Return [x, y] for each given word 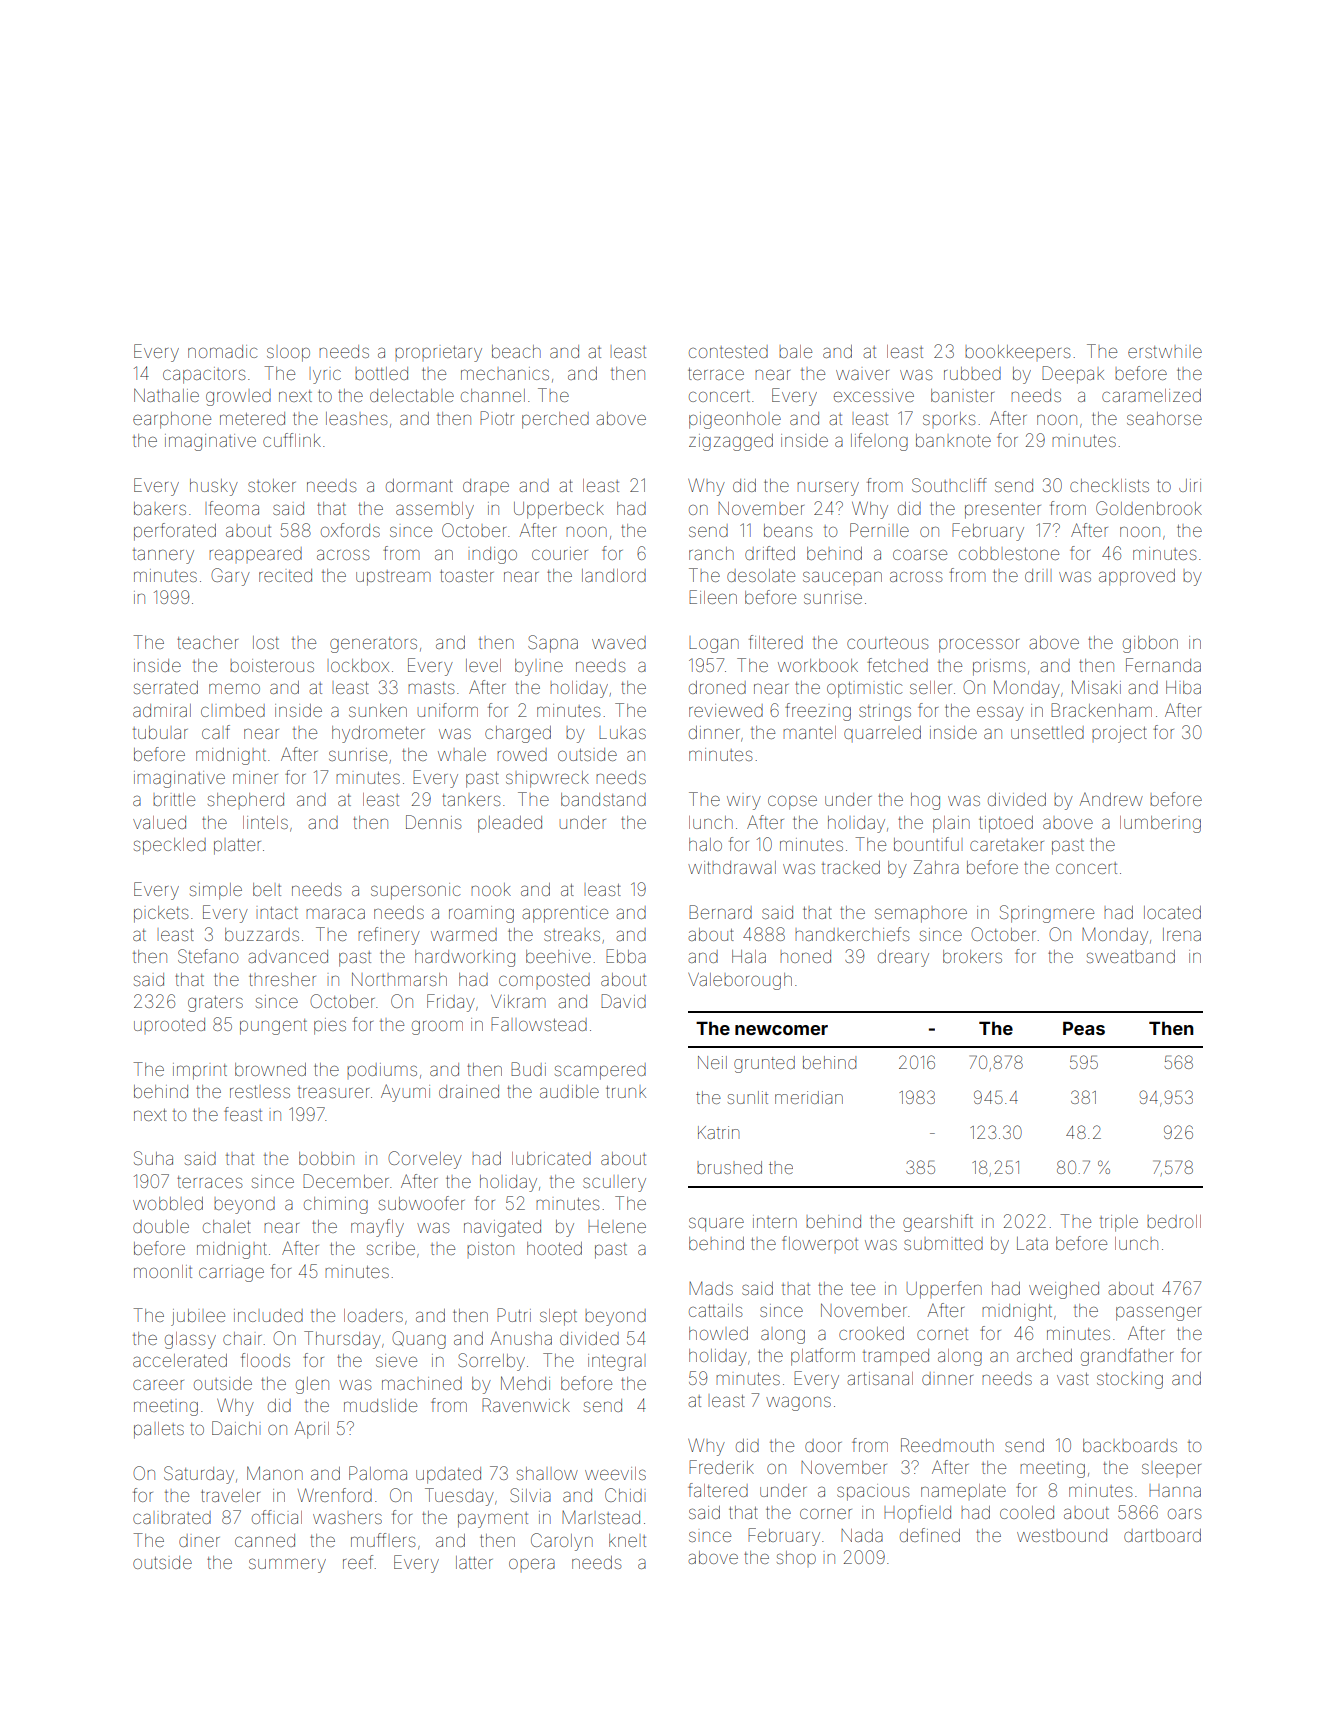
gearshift [938, 1223]
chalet [227, 1226]
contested [728, 351]
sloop [288, 354]
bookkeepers [1018, 351]
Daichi [234, 1428]
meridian [809, 1097]
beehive [558, 956]
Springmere [1047, 914]
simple [216, 891]
